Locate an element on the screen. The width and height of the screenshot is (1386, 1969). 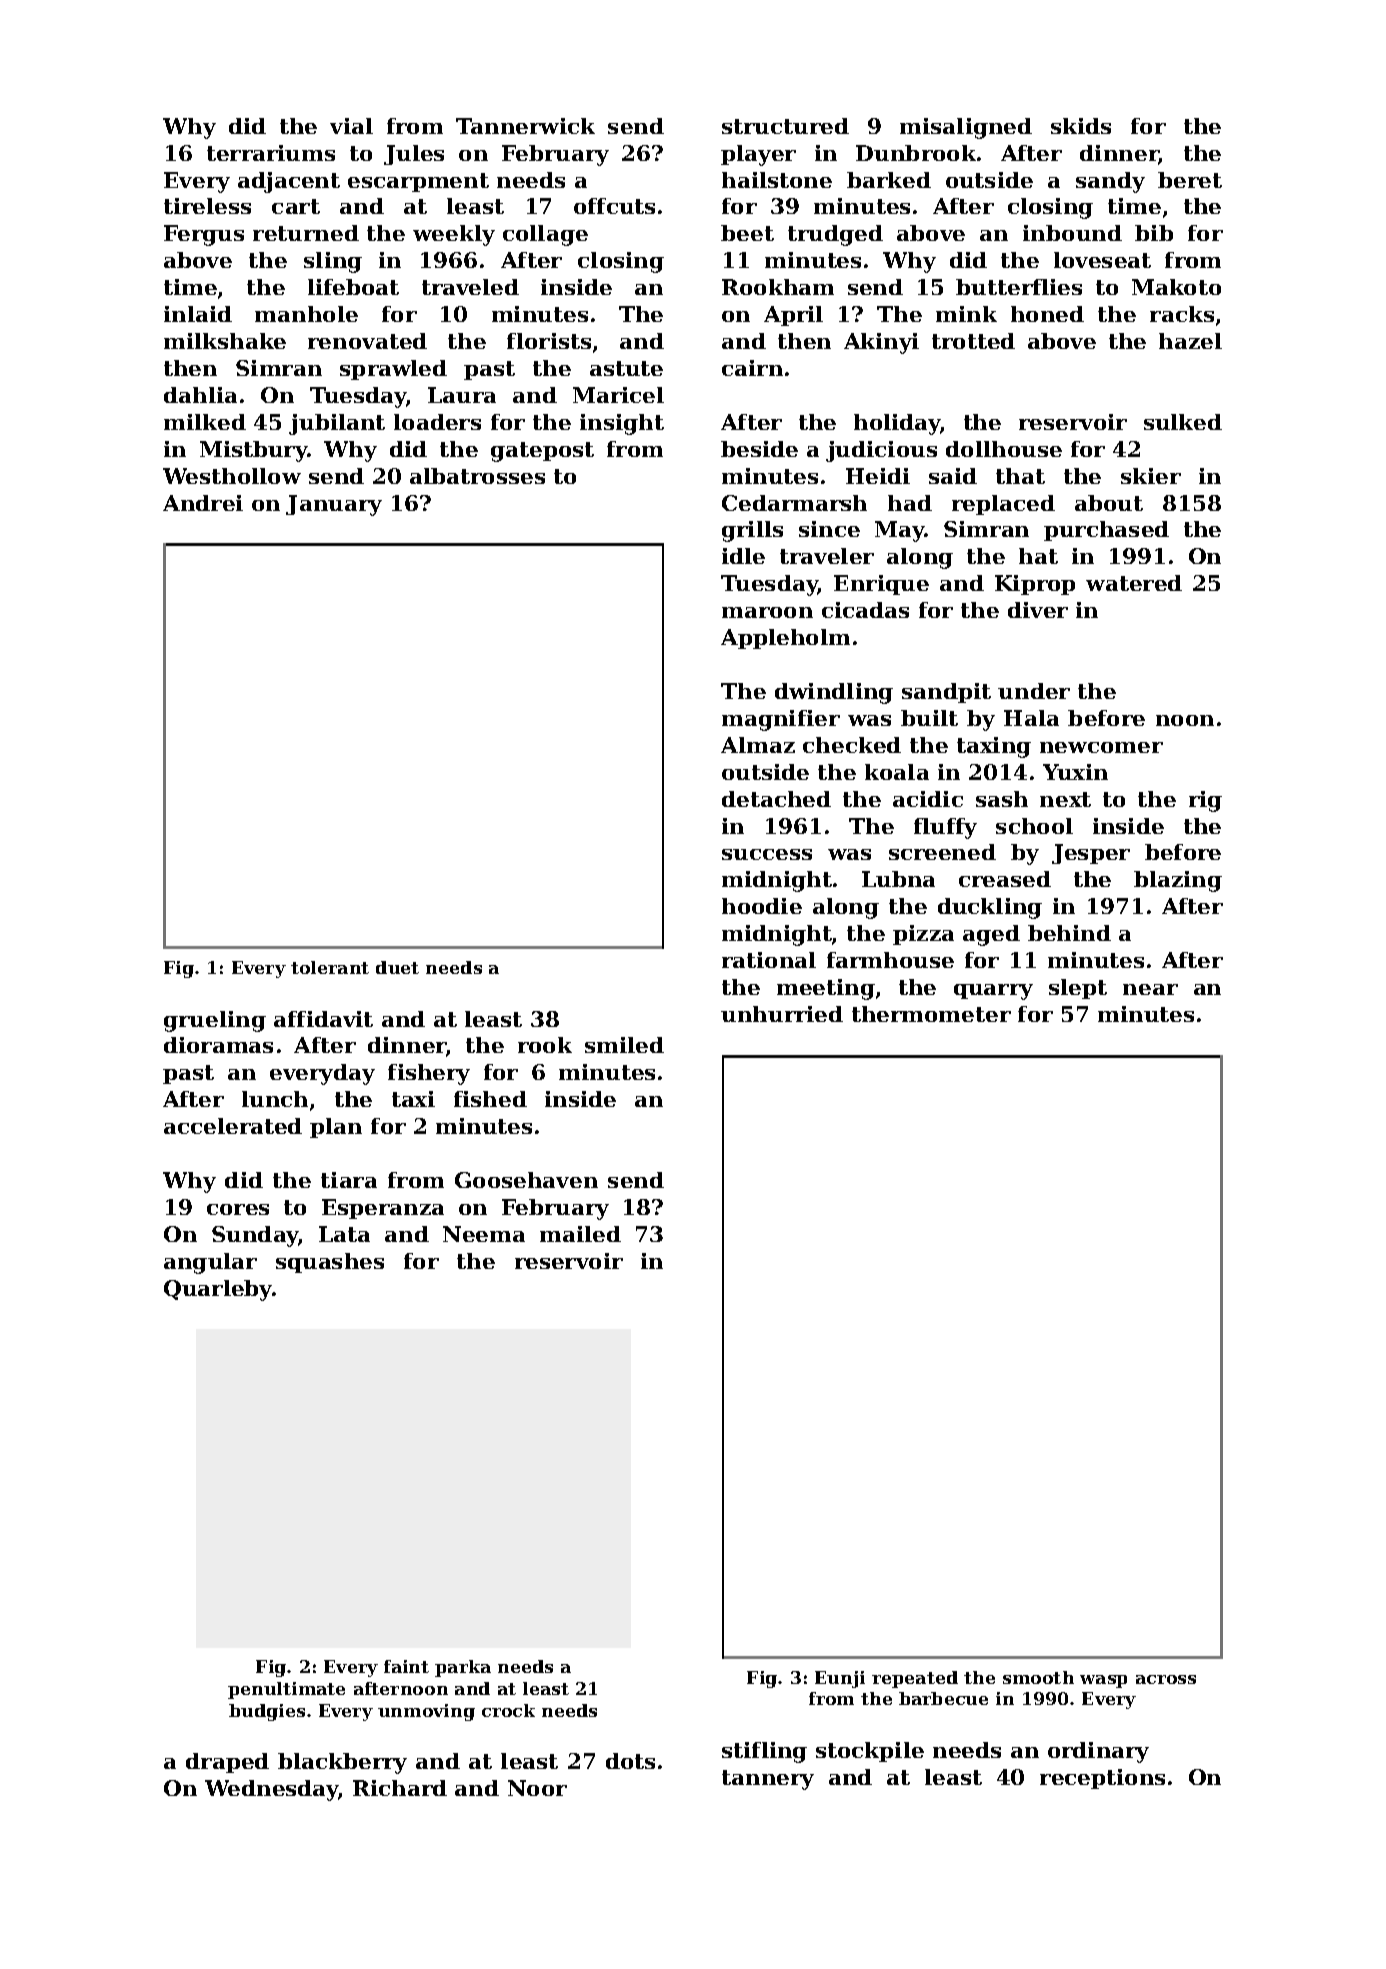
vial is located at coordinates (351, 126).
